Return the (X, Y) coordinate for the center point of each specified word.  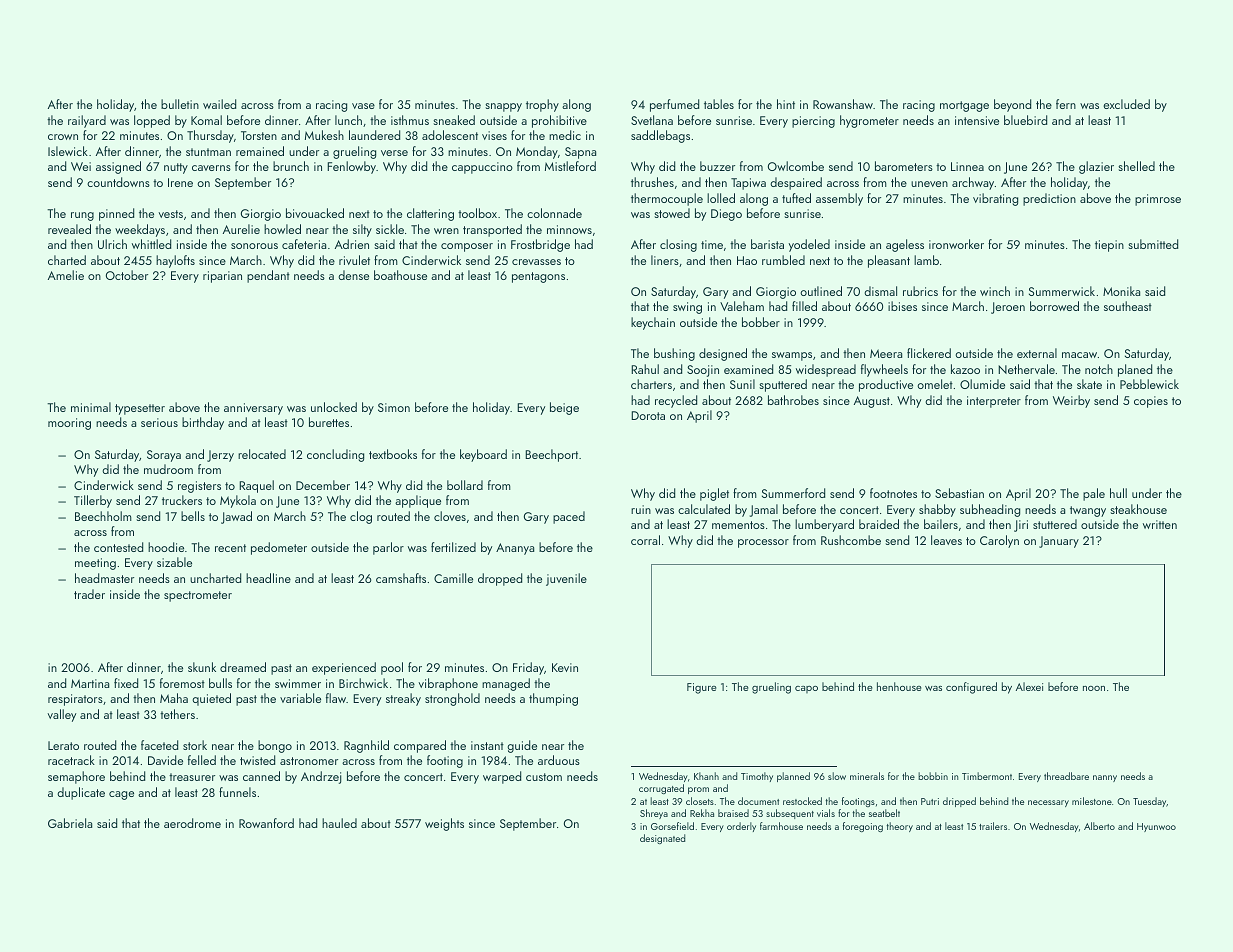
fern (1066, 104)
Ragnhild (366, 746)
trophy (542, 105)
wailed (219, 104)
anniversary (253, 409)
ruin (641, 509)
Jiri (1021, 526)
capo (806, 689)
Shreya (654, 814)
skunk (202, 667)
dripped (959, 802)
